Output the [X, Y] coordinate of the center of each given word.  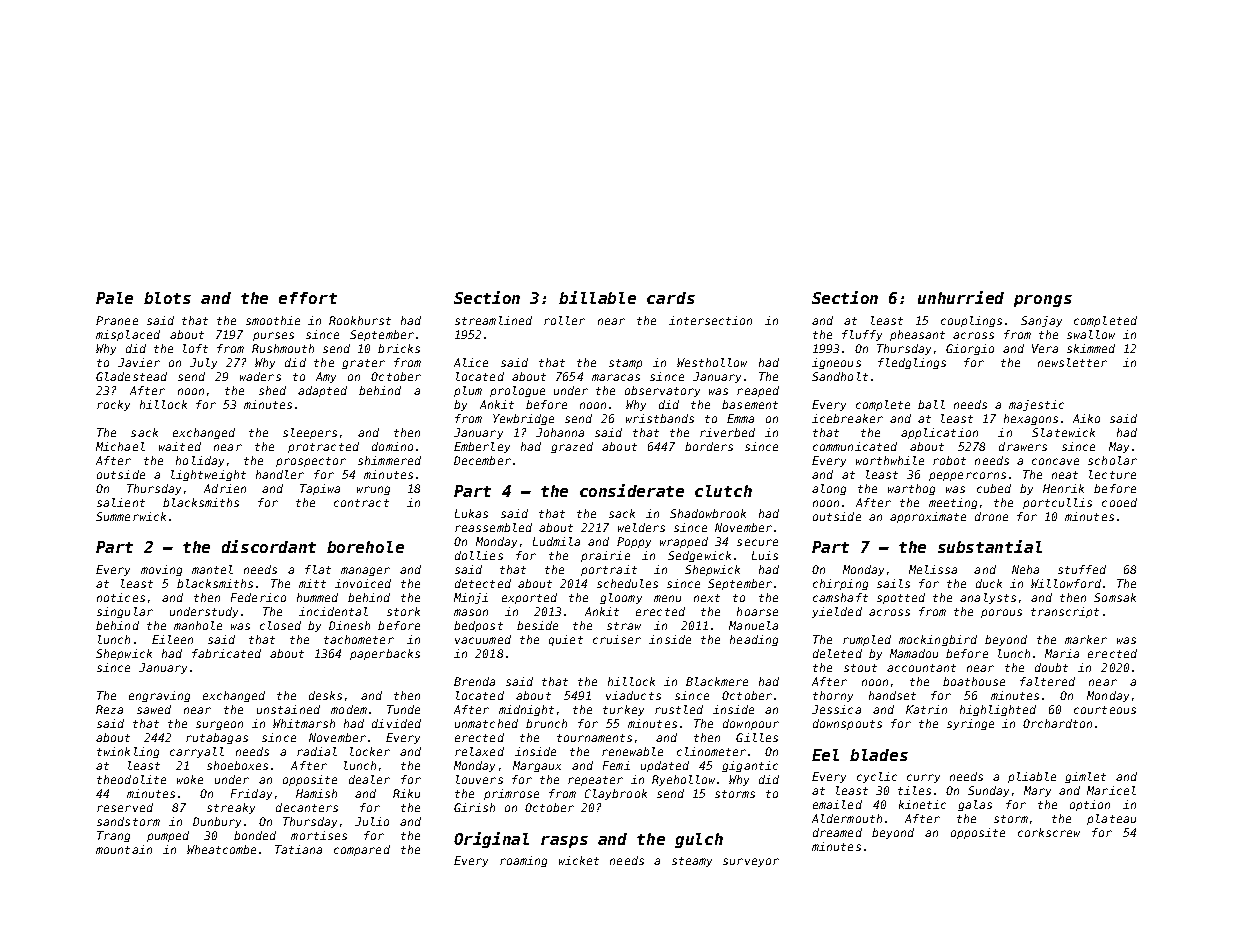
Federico [258, 597]
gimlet [1085, 777]
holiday [200, 461]
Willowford [1066, 583]
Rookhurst [360, 320]
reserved [125, 807]
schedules [627, 583]
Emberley [482, 447]
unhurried [961, 297]
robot [949, 460]
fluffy [862, 335]
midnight [526, 710]
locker [370, 751]
